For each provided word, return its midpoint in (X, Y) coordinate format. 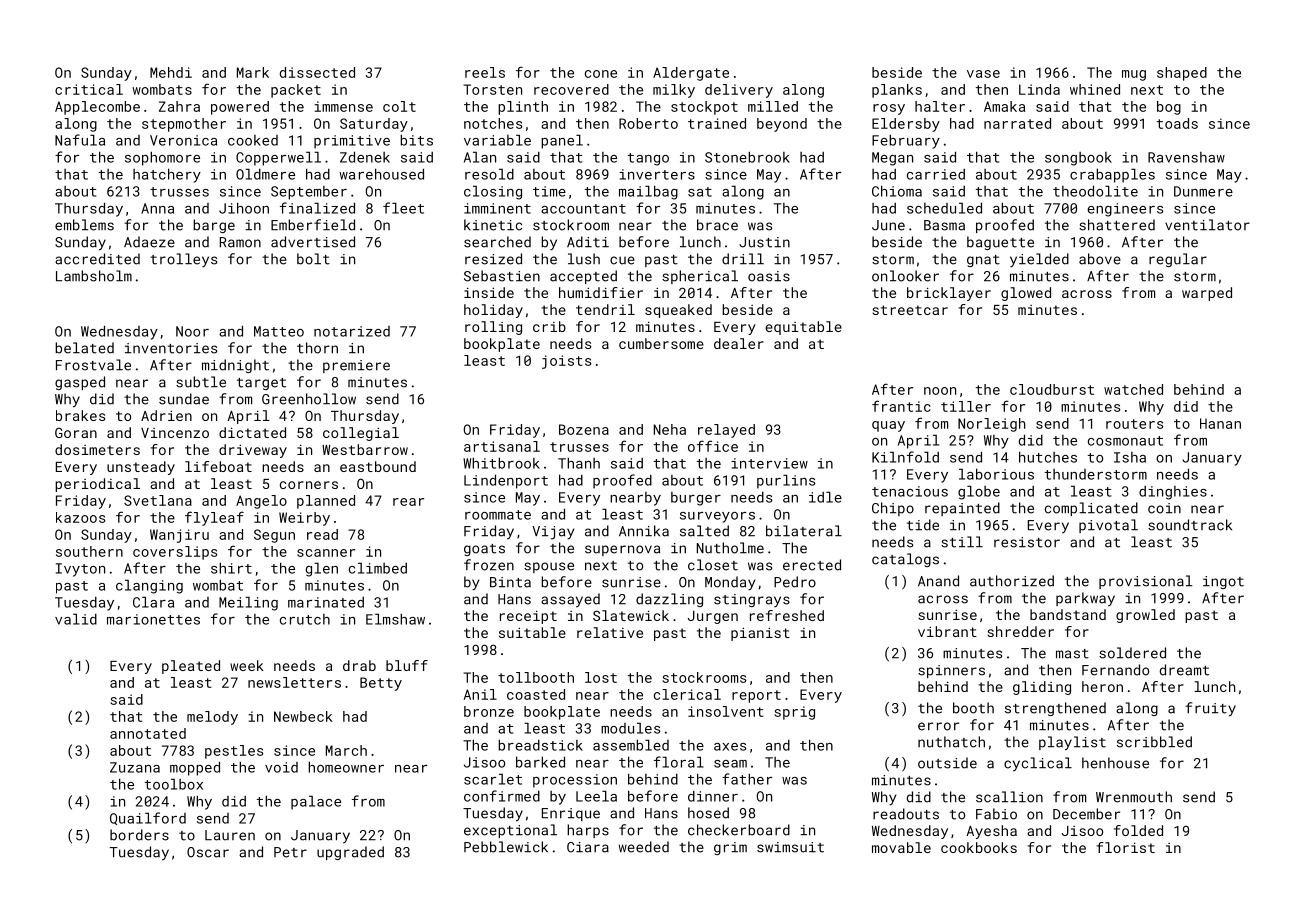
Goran (76, 432)
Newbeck (303, 716)
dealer (739, 343)
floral (679, 762)
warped (1207, 294)
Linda (1039, 89)
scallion (1009, 797)
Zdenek (365, 157)
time (549, 191)
